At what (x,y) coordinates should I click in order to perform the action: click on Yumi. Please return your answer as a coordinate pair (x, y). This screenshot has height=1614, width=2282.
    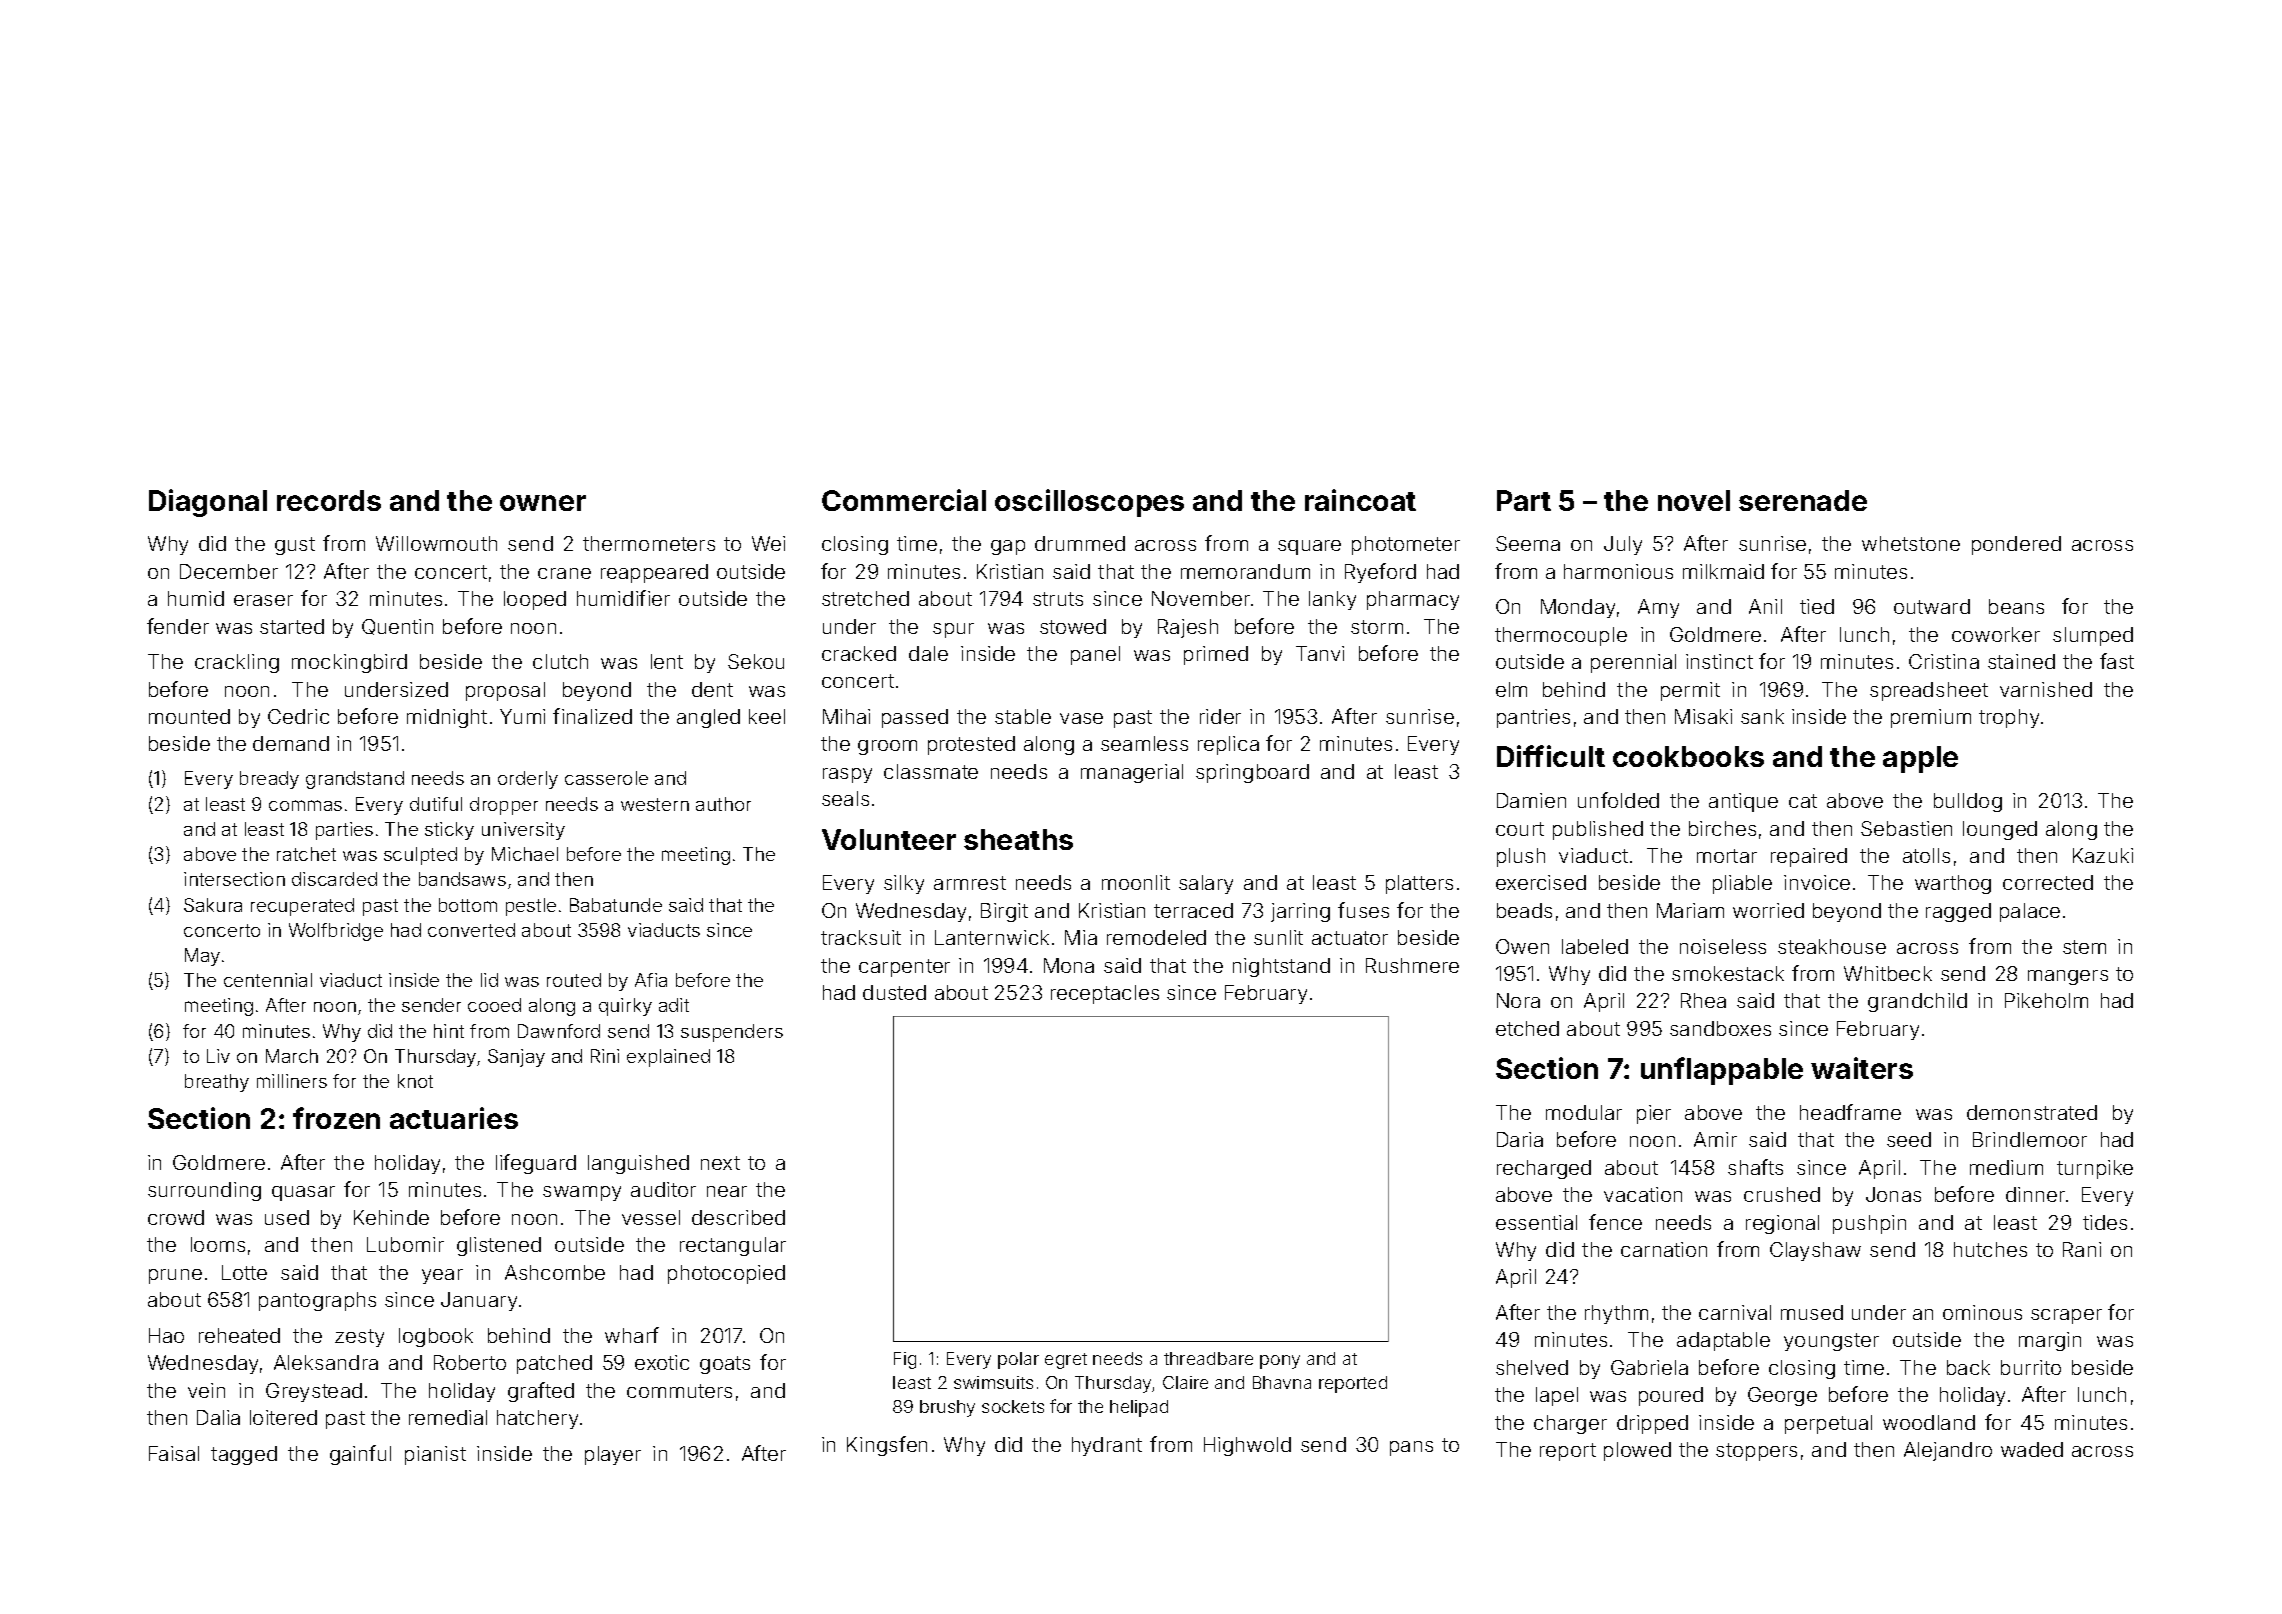
    Looking at the image, I should click on (522, 716).
